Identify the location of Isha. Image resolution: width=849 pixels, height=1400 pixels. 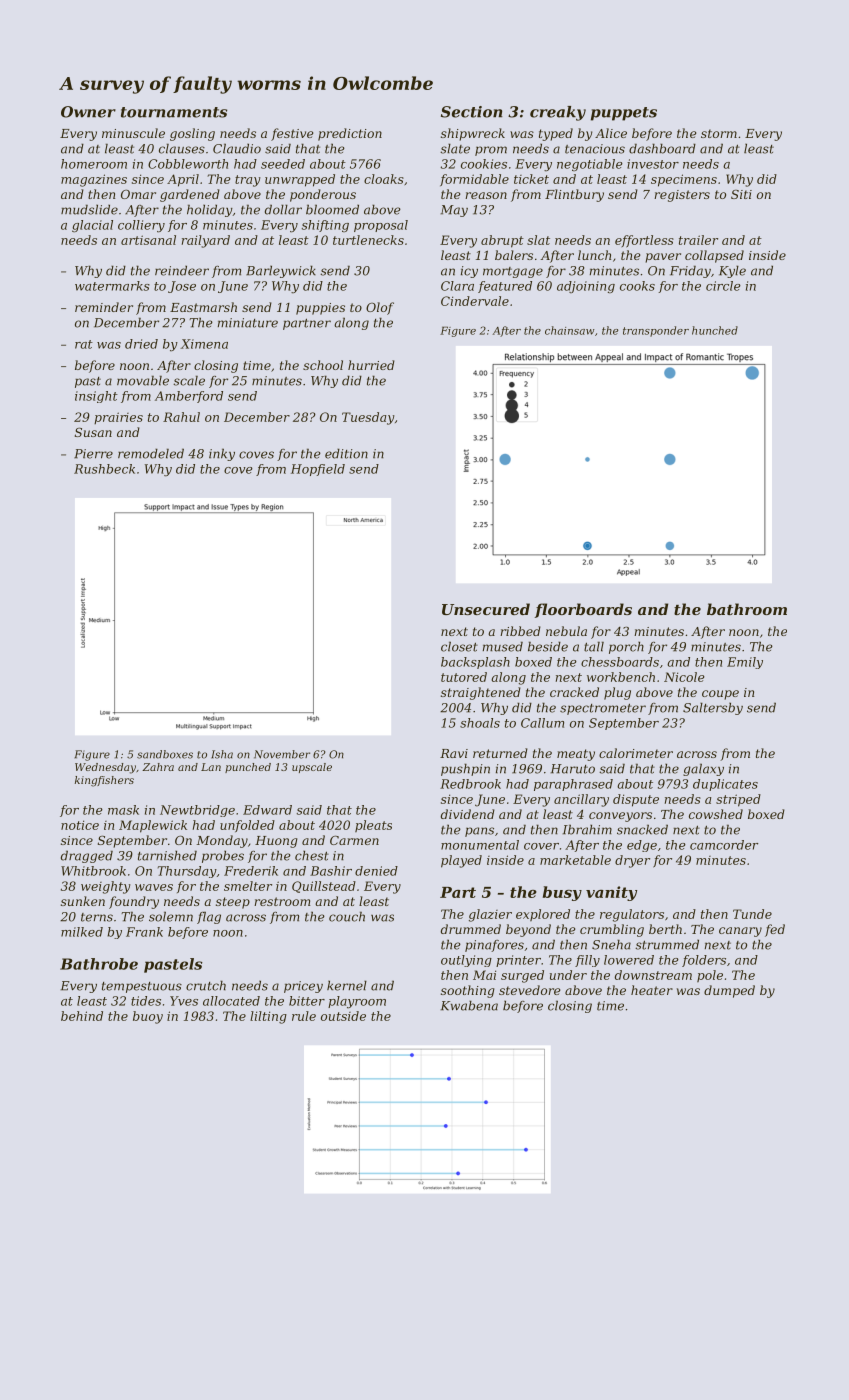
(222, 754).
